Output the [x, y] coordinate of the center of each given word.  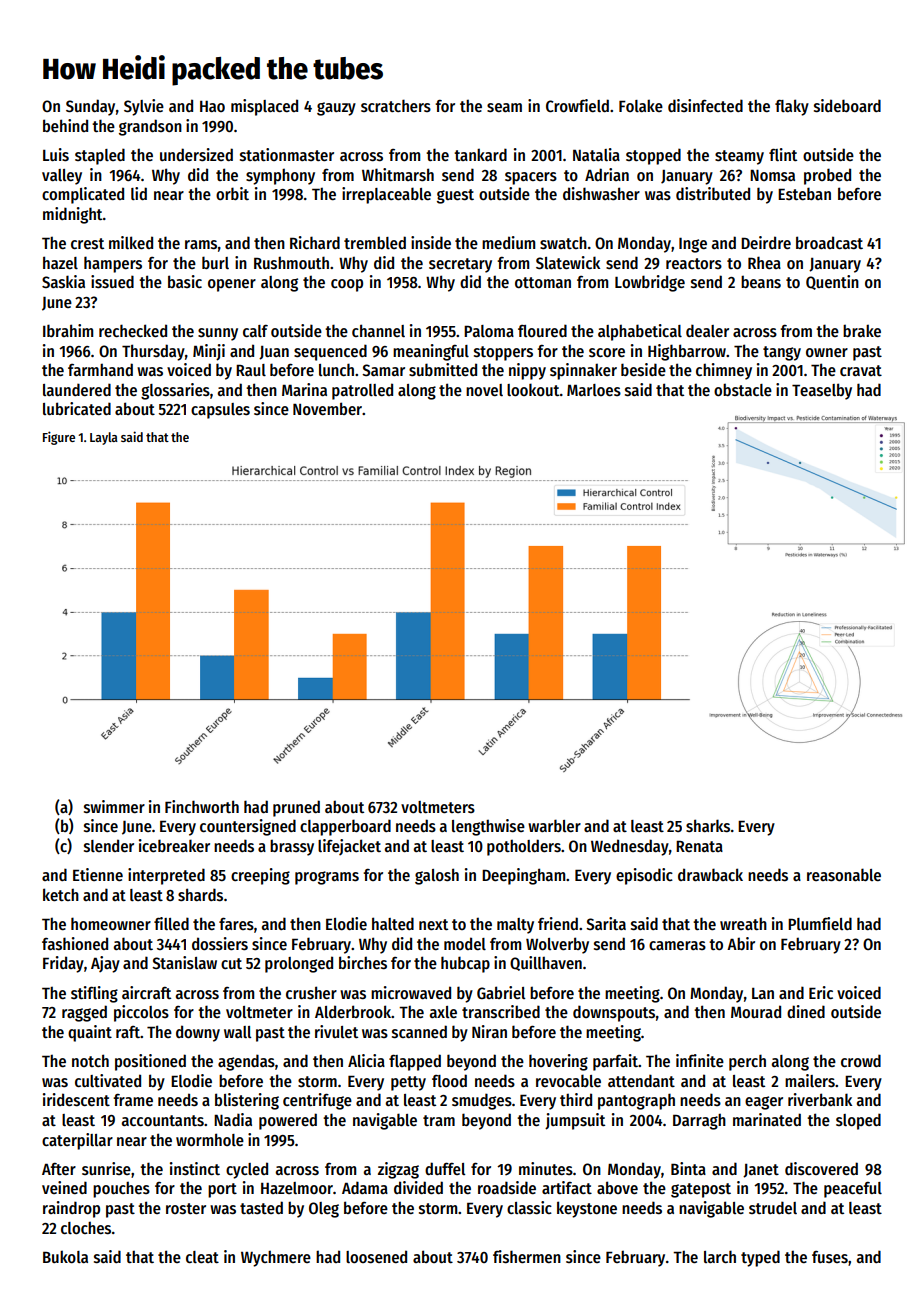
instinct [195, 1169]
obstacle [743, 389]
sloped [858, 1121]
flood [449, 1080]
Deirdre [766, 242]
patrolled [362, 391]
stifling [94, 994]
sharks [708, 826]
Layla [104, 438]
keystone [587, 1209]
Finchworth [202, 806]
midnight [73, 215]
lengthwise [488, 827]
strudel [773, 1207]
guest [455, 196]
